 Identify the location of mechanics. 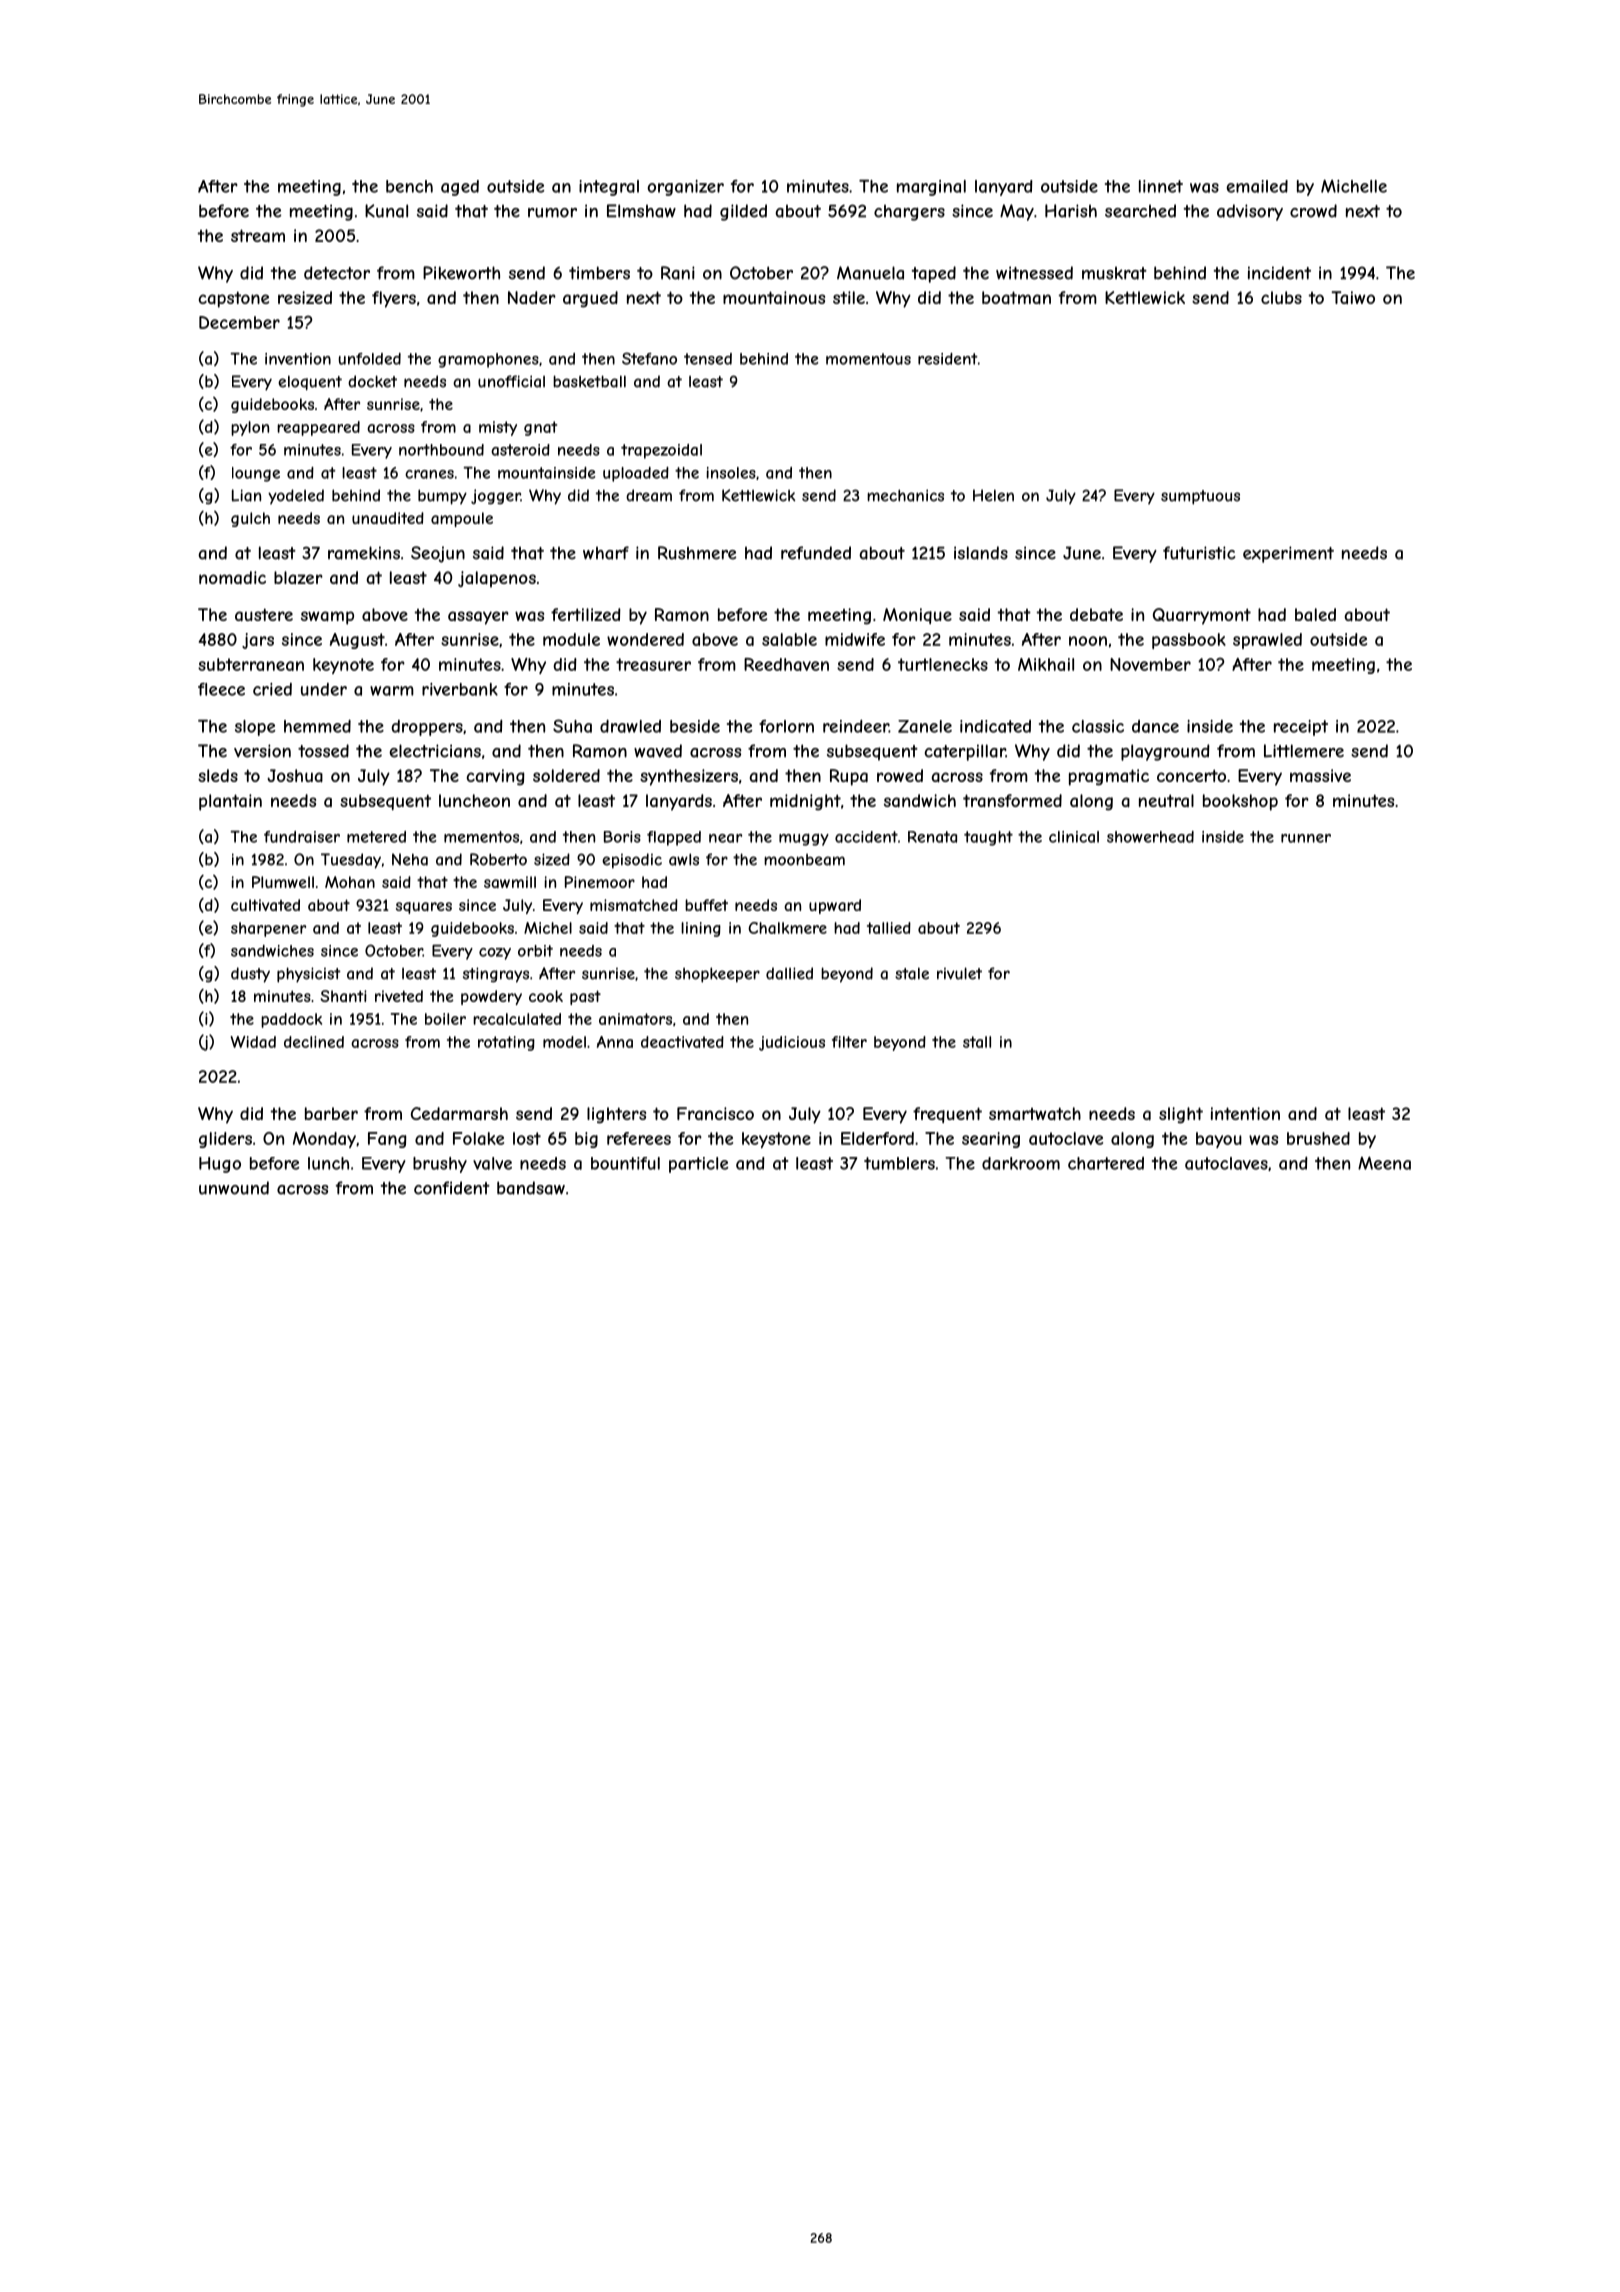
(905, 495).
